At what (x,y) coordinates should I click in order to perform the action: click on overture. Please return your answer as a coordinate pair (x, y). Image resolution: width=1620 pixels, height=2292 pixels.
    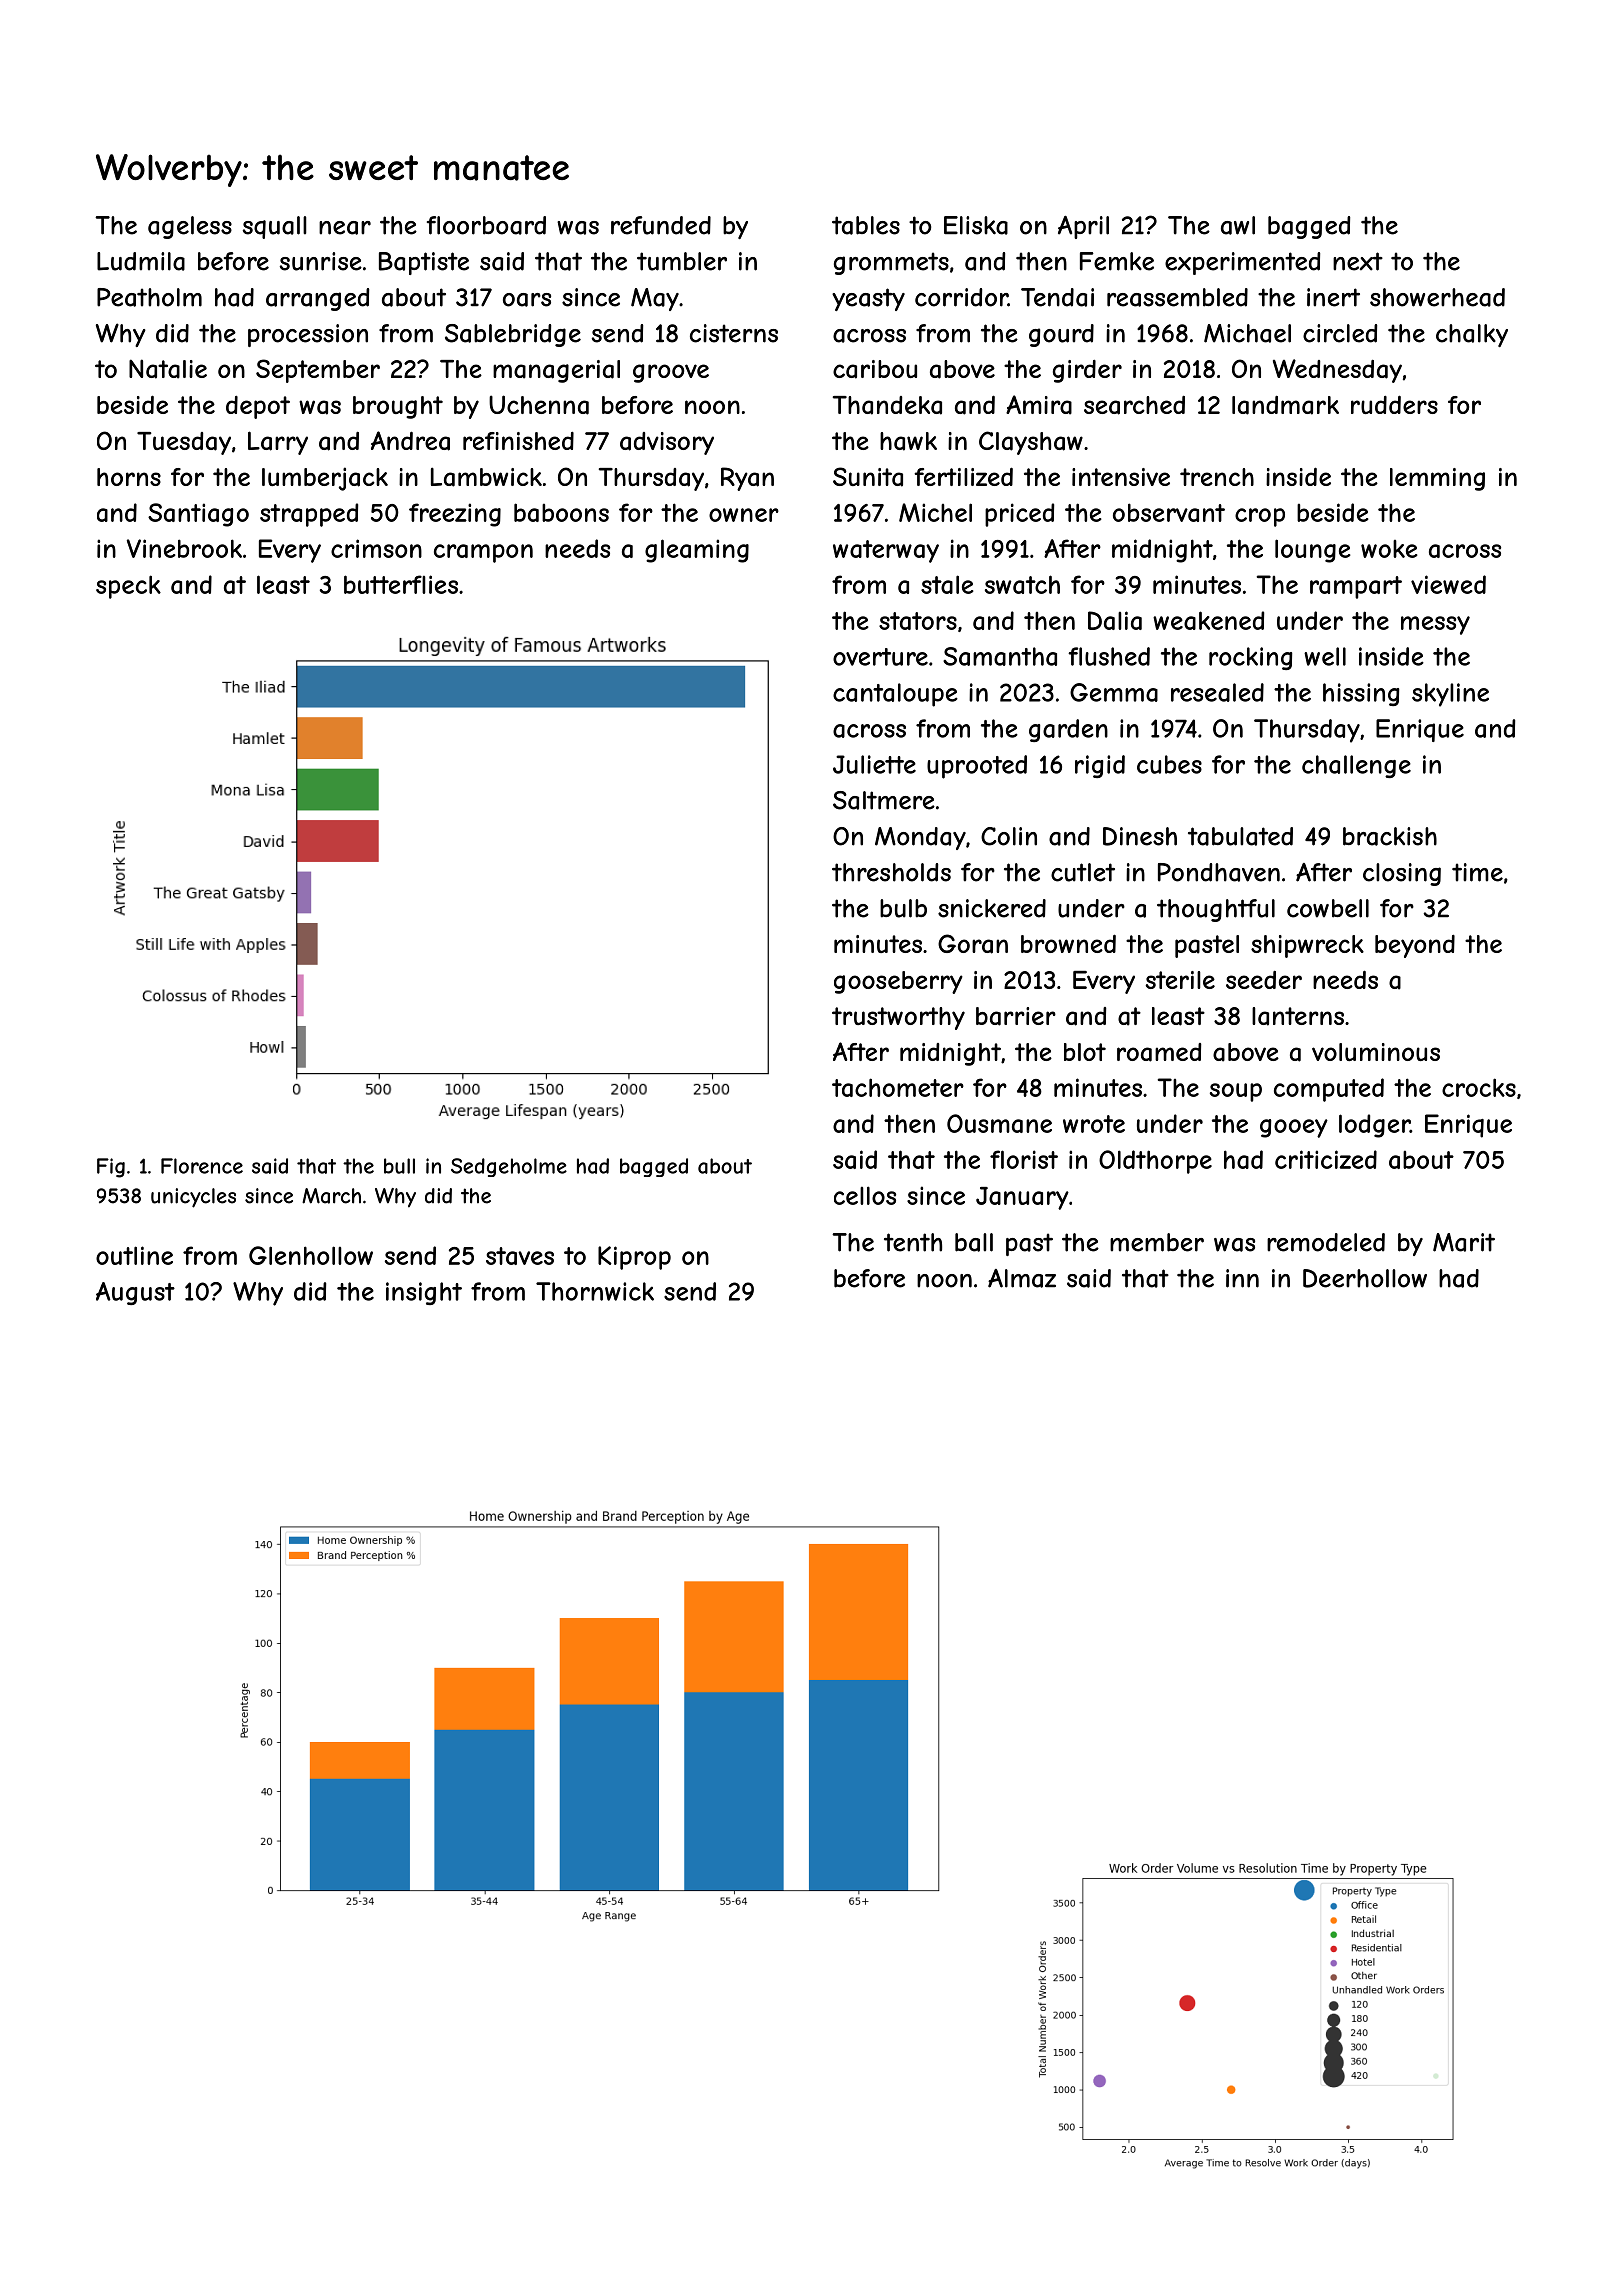
    Looking at the image, I should click on (880, 657).
